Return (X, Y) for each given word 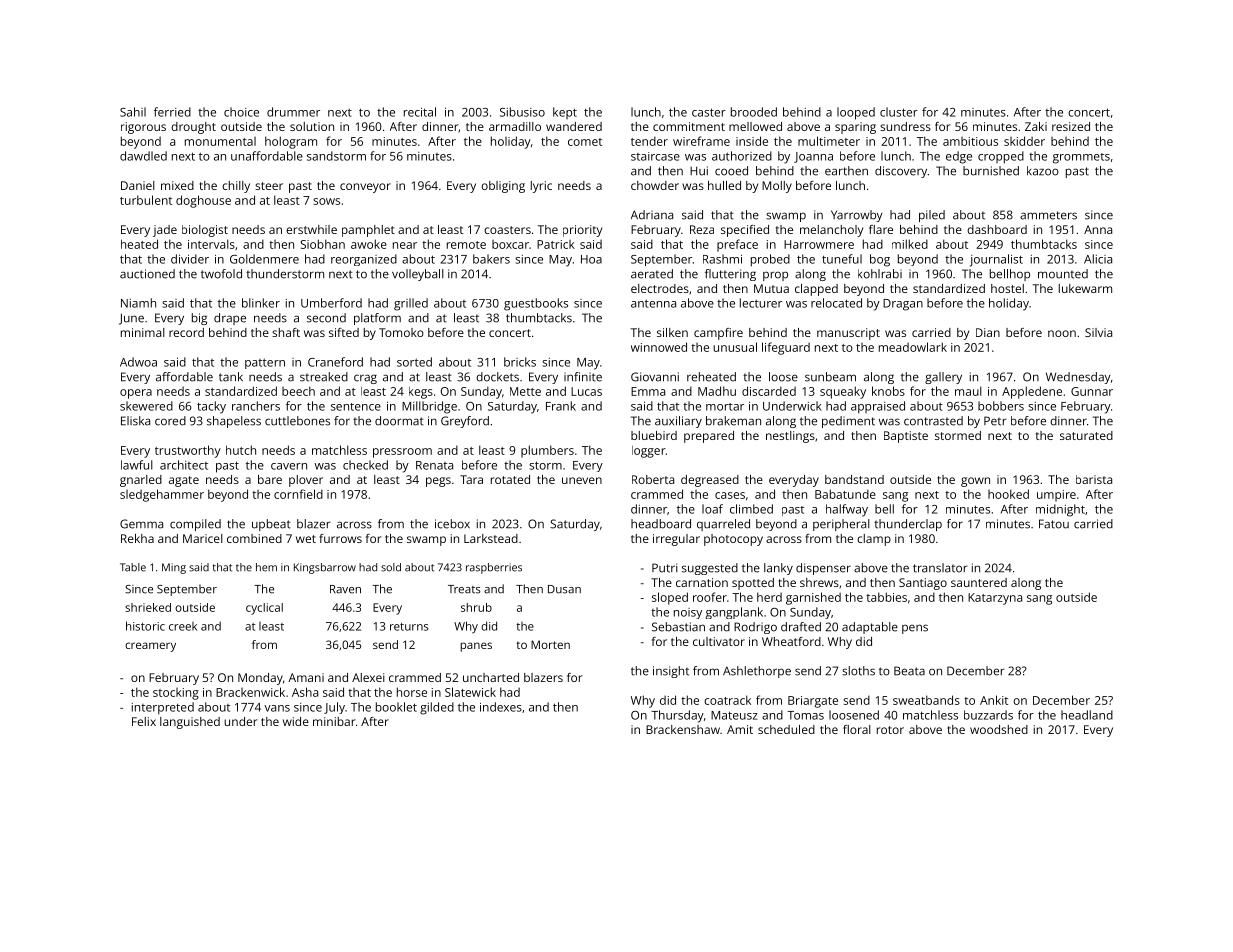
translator (940, 568)
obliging (503, 187)
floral (857, 729)
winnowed (659, 347)
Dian (988, 332)
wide (296, 721)
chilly (236, 187)
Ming (174, 568)
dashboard (997, 229)
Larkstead (491, 538)
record (186, 332)
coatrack (727, 700)
